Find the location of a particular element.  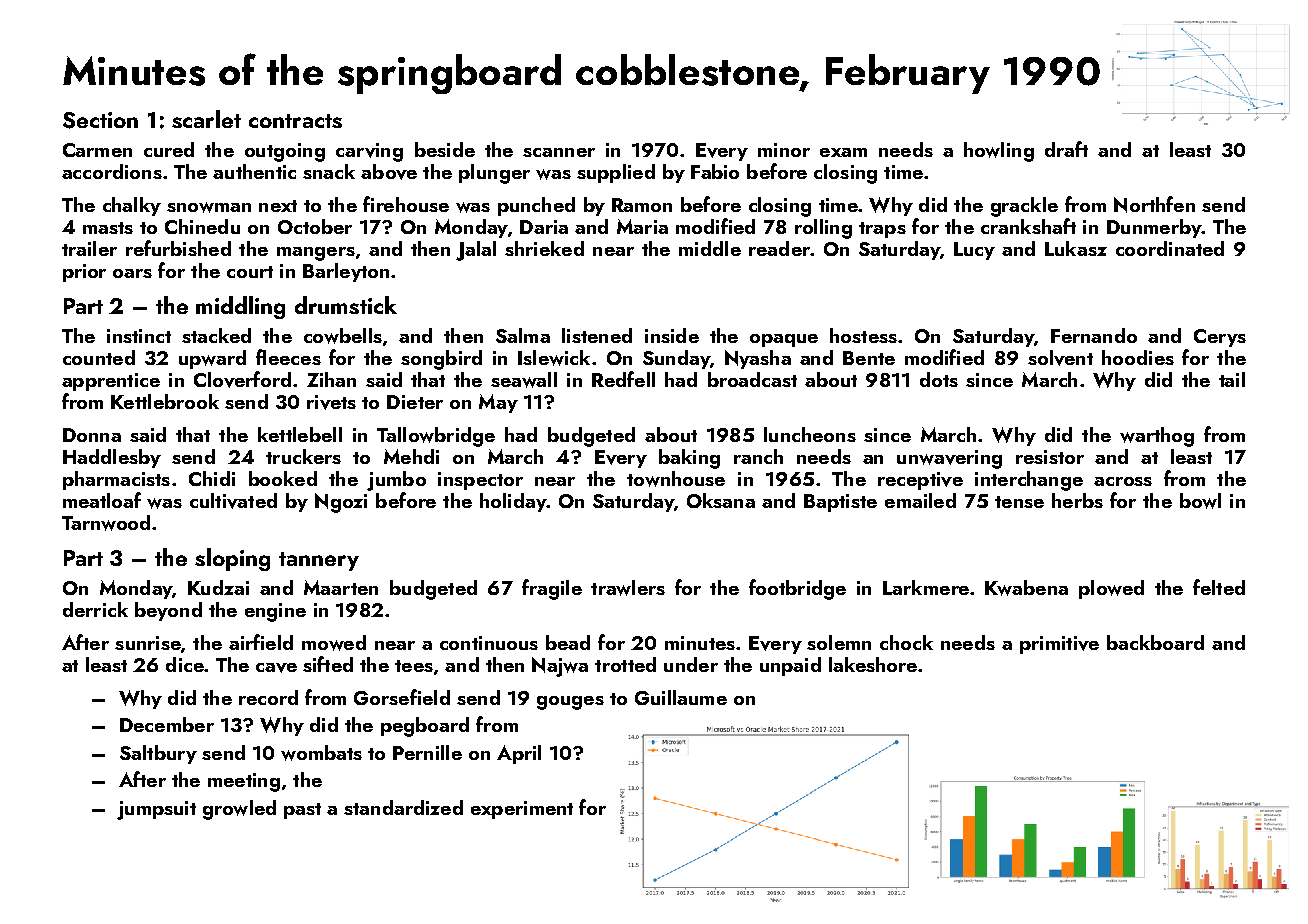

Redfell is located at coordinates (623, 379).
